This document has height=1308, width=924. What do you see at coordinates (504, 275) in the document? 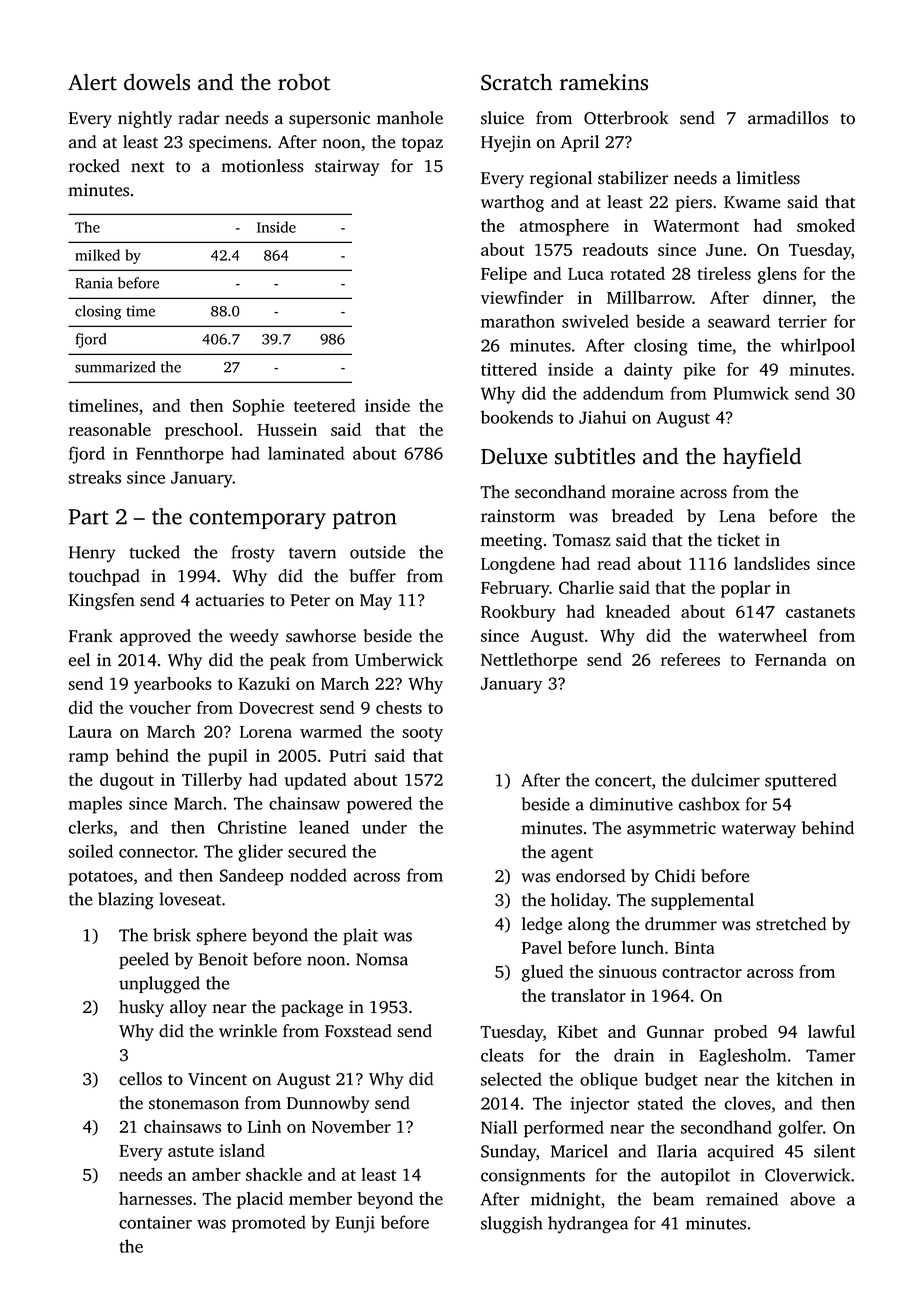
I see `Felipe` at bounding box center [504, 275].
